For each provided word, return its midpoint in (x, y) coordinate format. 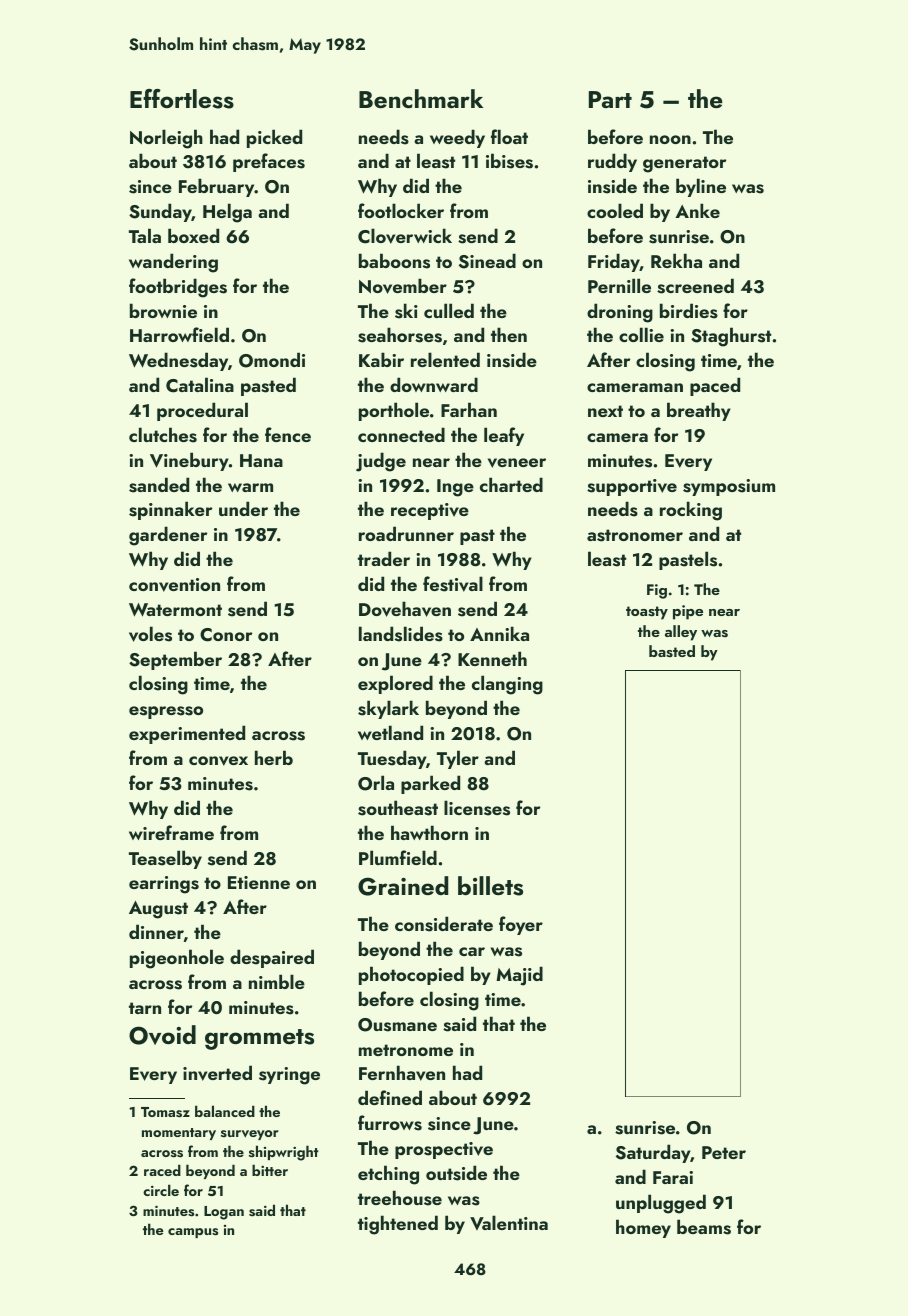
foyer (521, 925)
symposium (729, 487)
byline (701, 187)
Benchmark (421, 98)
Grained (403, 886)
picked (274, 138)
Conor (226, 635)
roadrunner (406, 533)
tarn (145, 1008)
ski (406, 311)
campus (193, 1233)
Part (610, 99)
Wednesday (178, 361)
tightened (398, 1225)
